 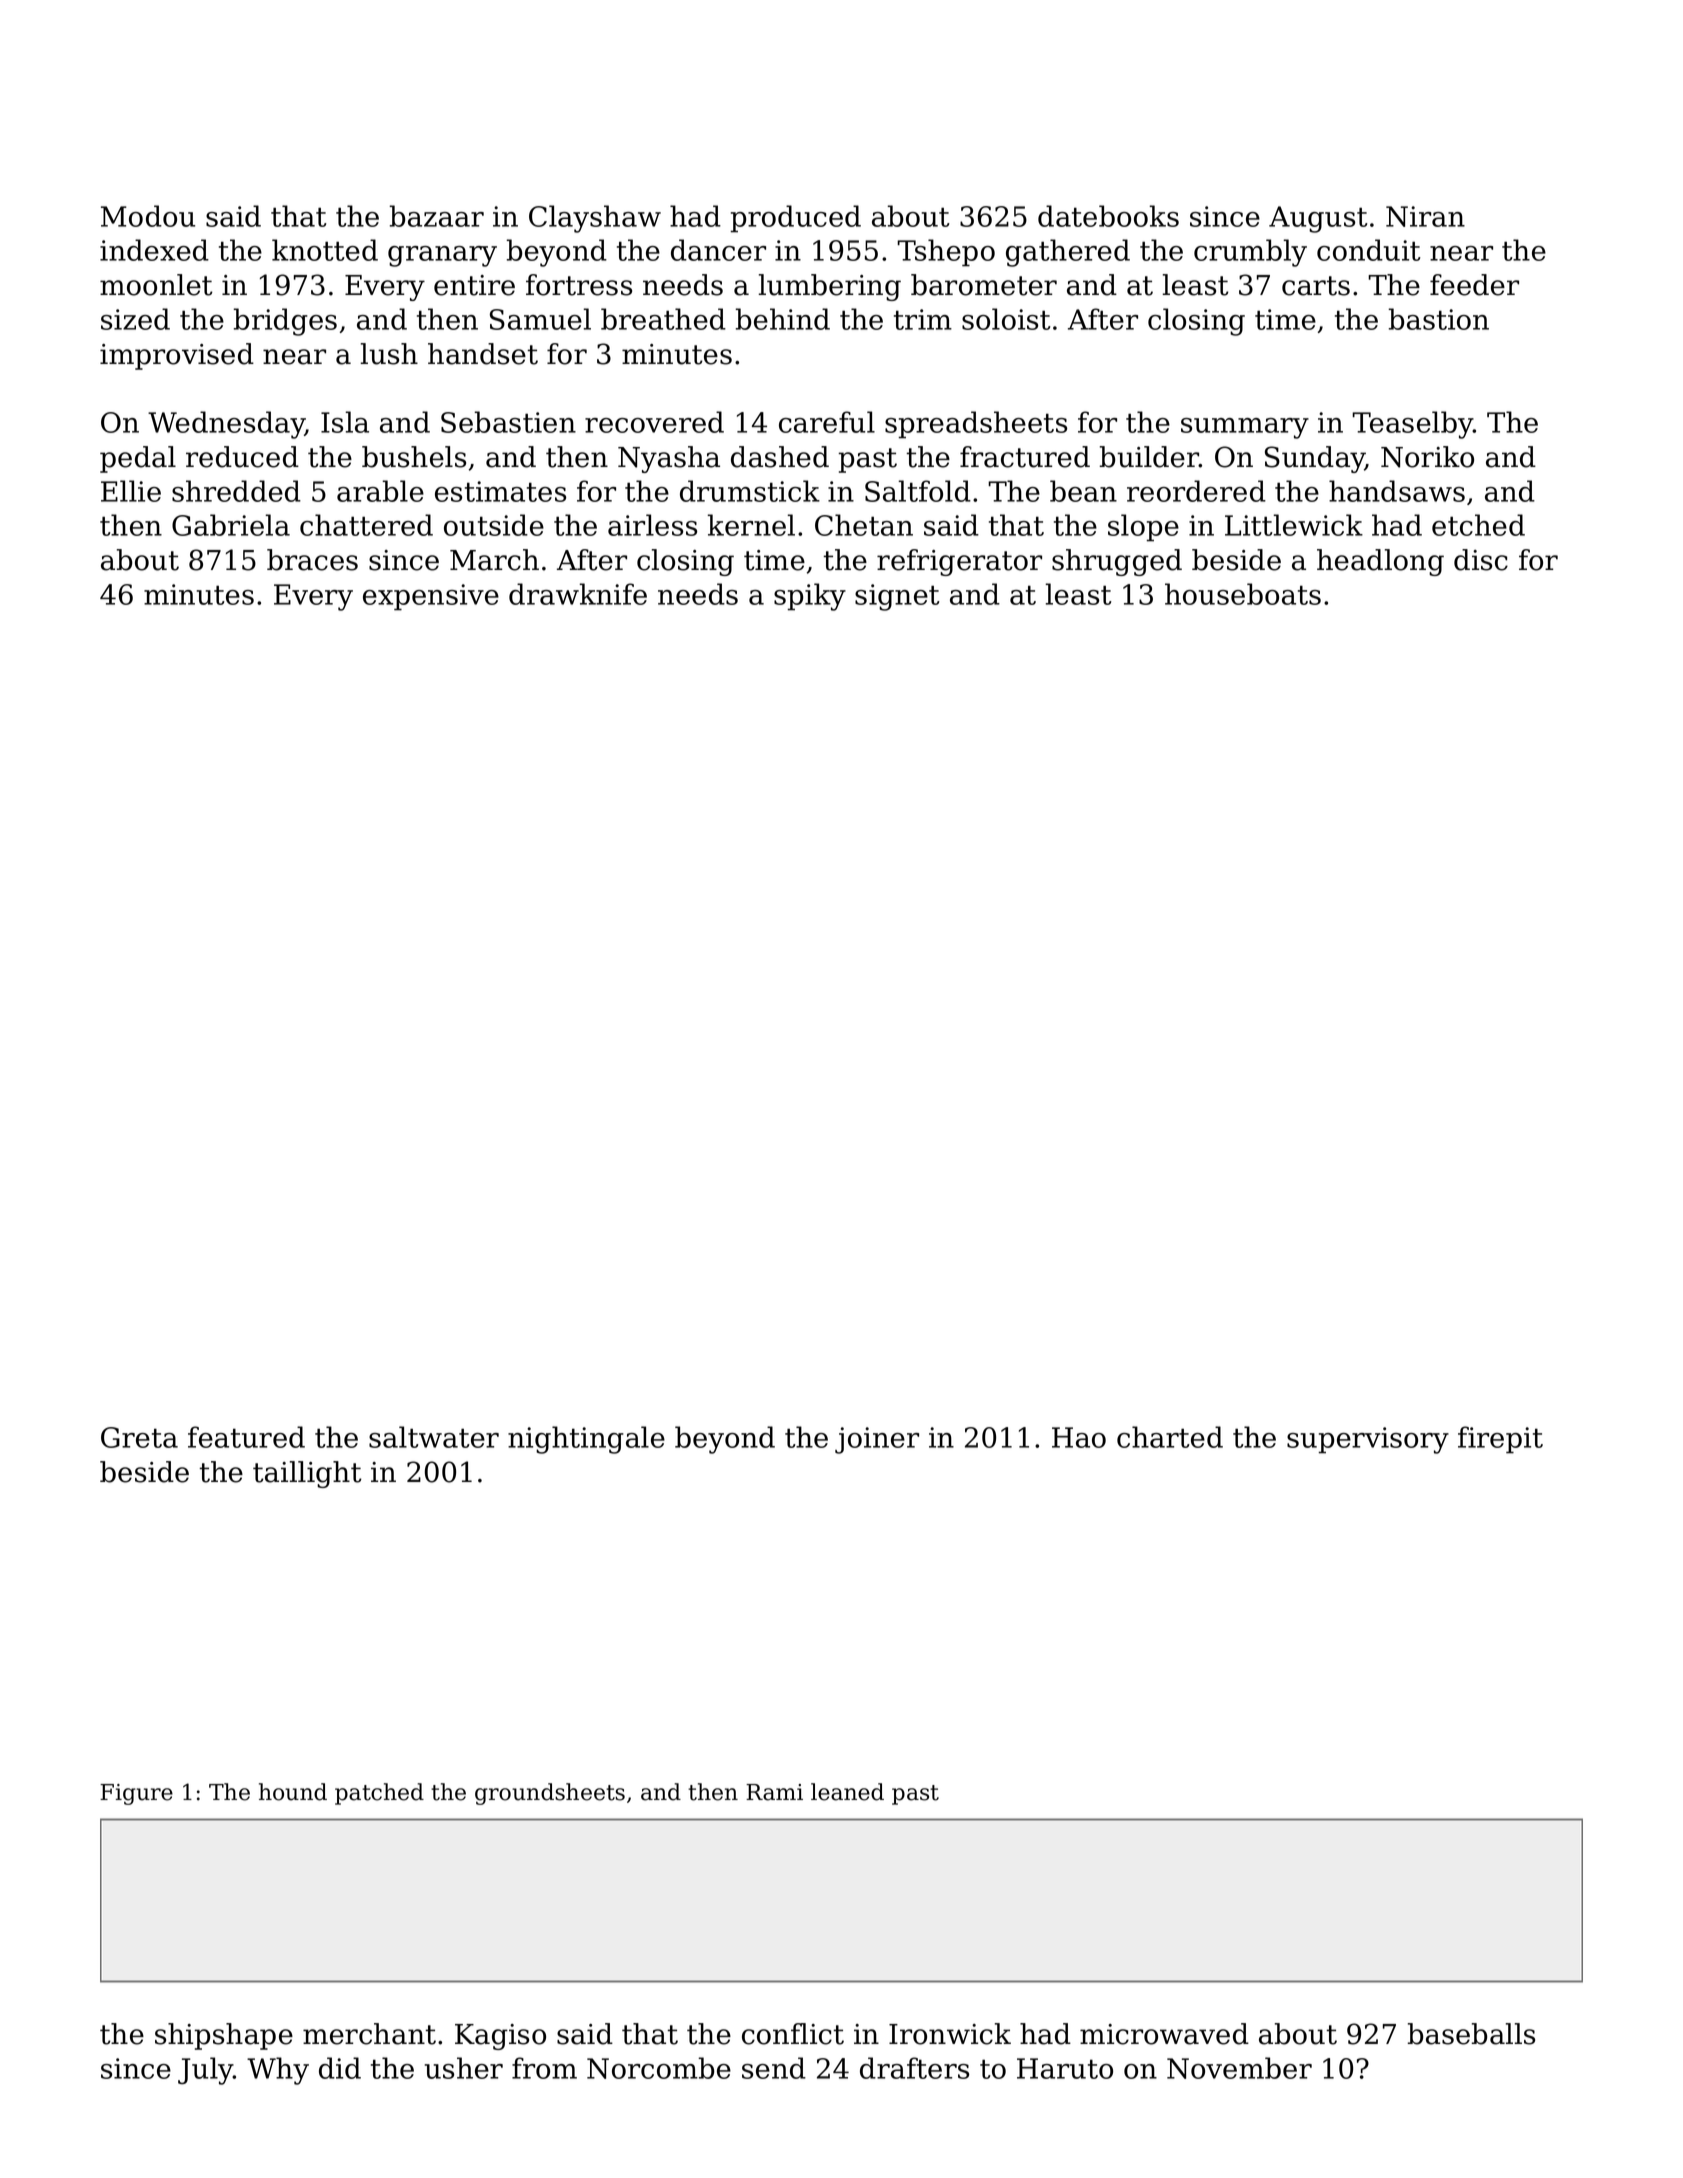 What do you see at coordinates (654, 422) in the image?
I see `recovered` at bounding box center [654, 422].
